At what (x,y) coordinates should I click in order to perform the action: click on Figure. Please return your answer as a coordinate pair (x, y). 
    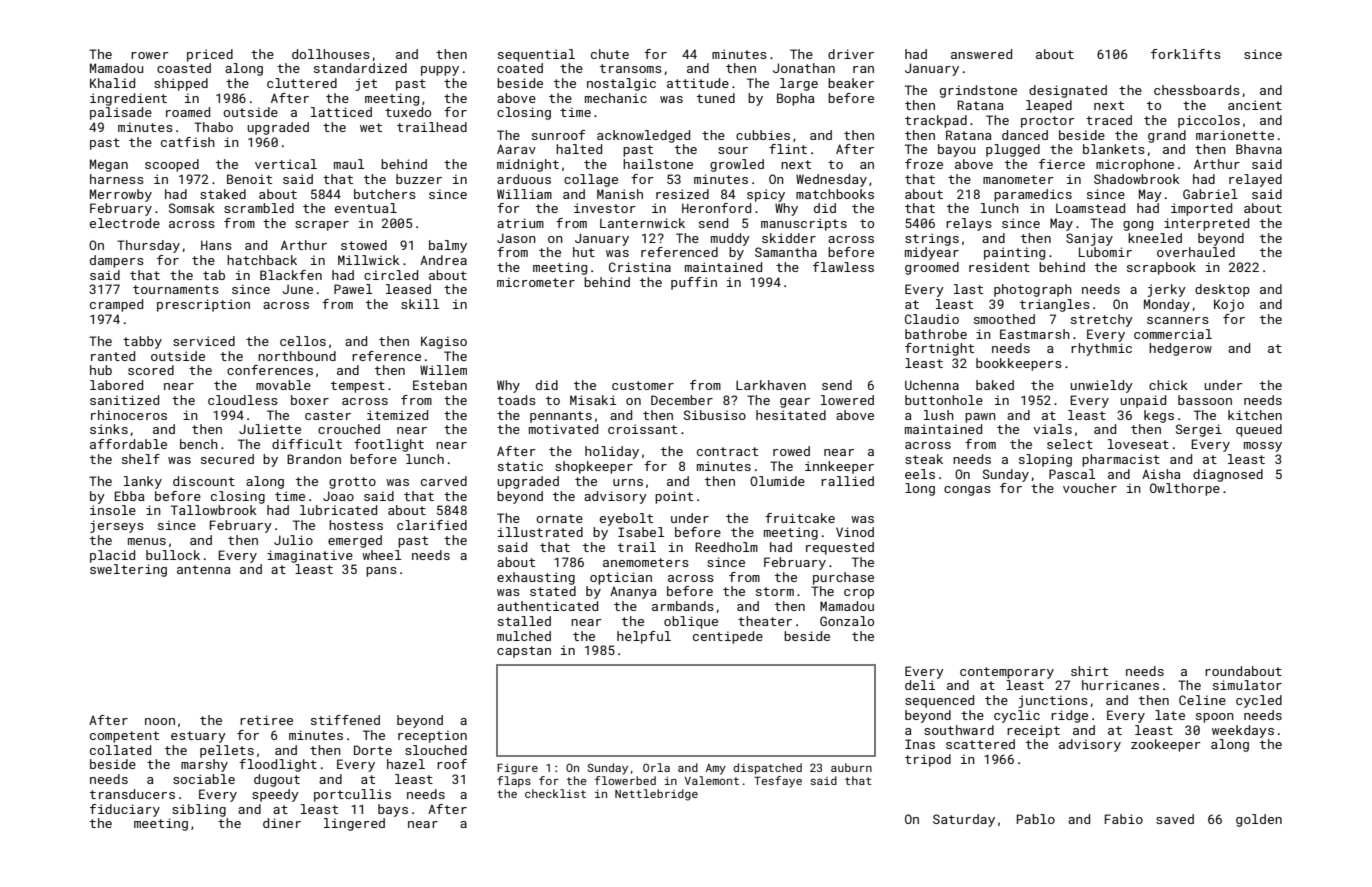
    Looking at the image, I should click on (517, 769).
